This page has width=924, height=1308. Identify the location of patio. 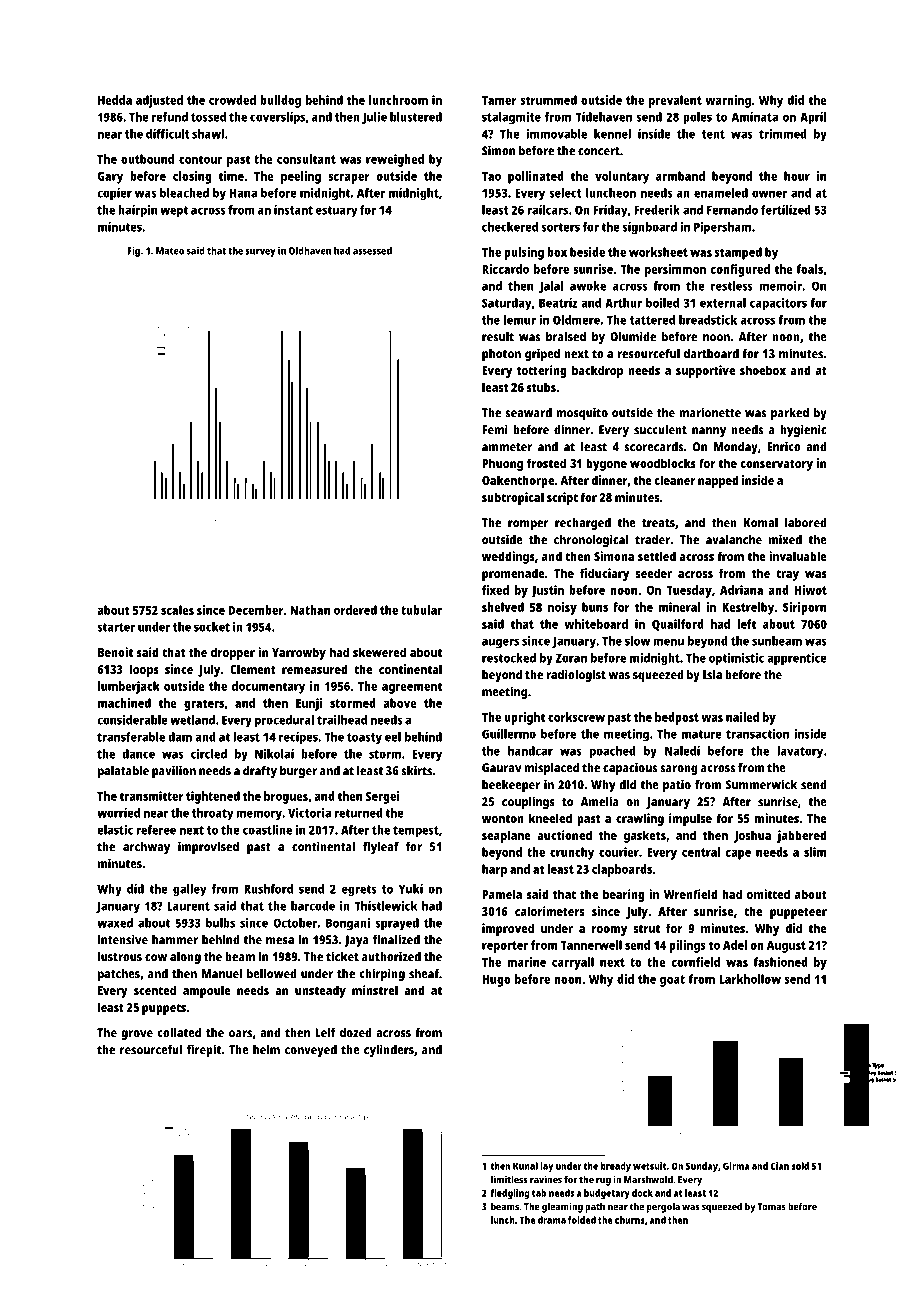
(677, 785).
